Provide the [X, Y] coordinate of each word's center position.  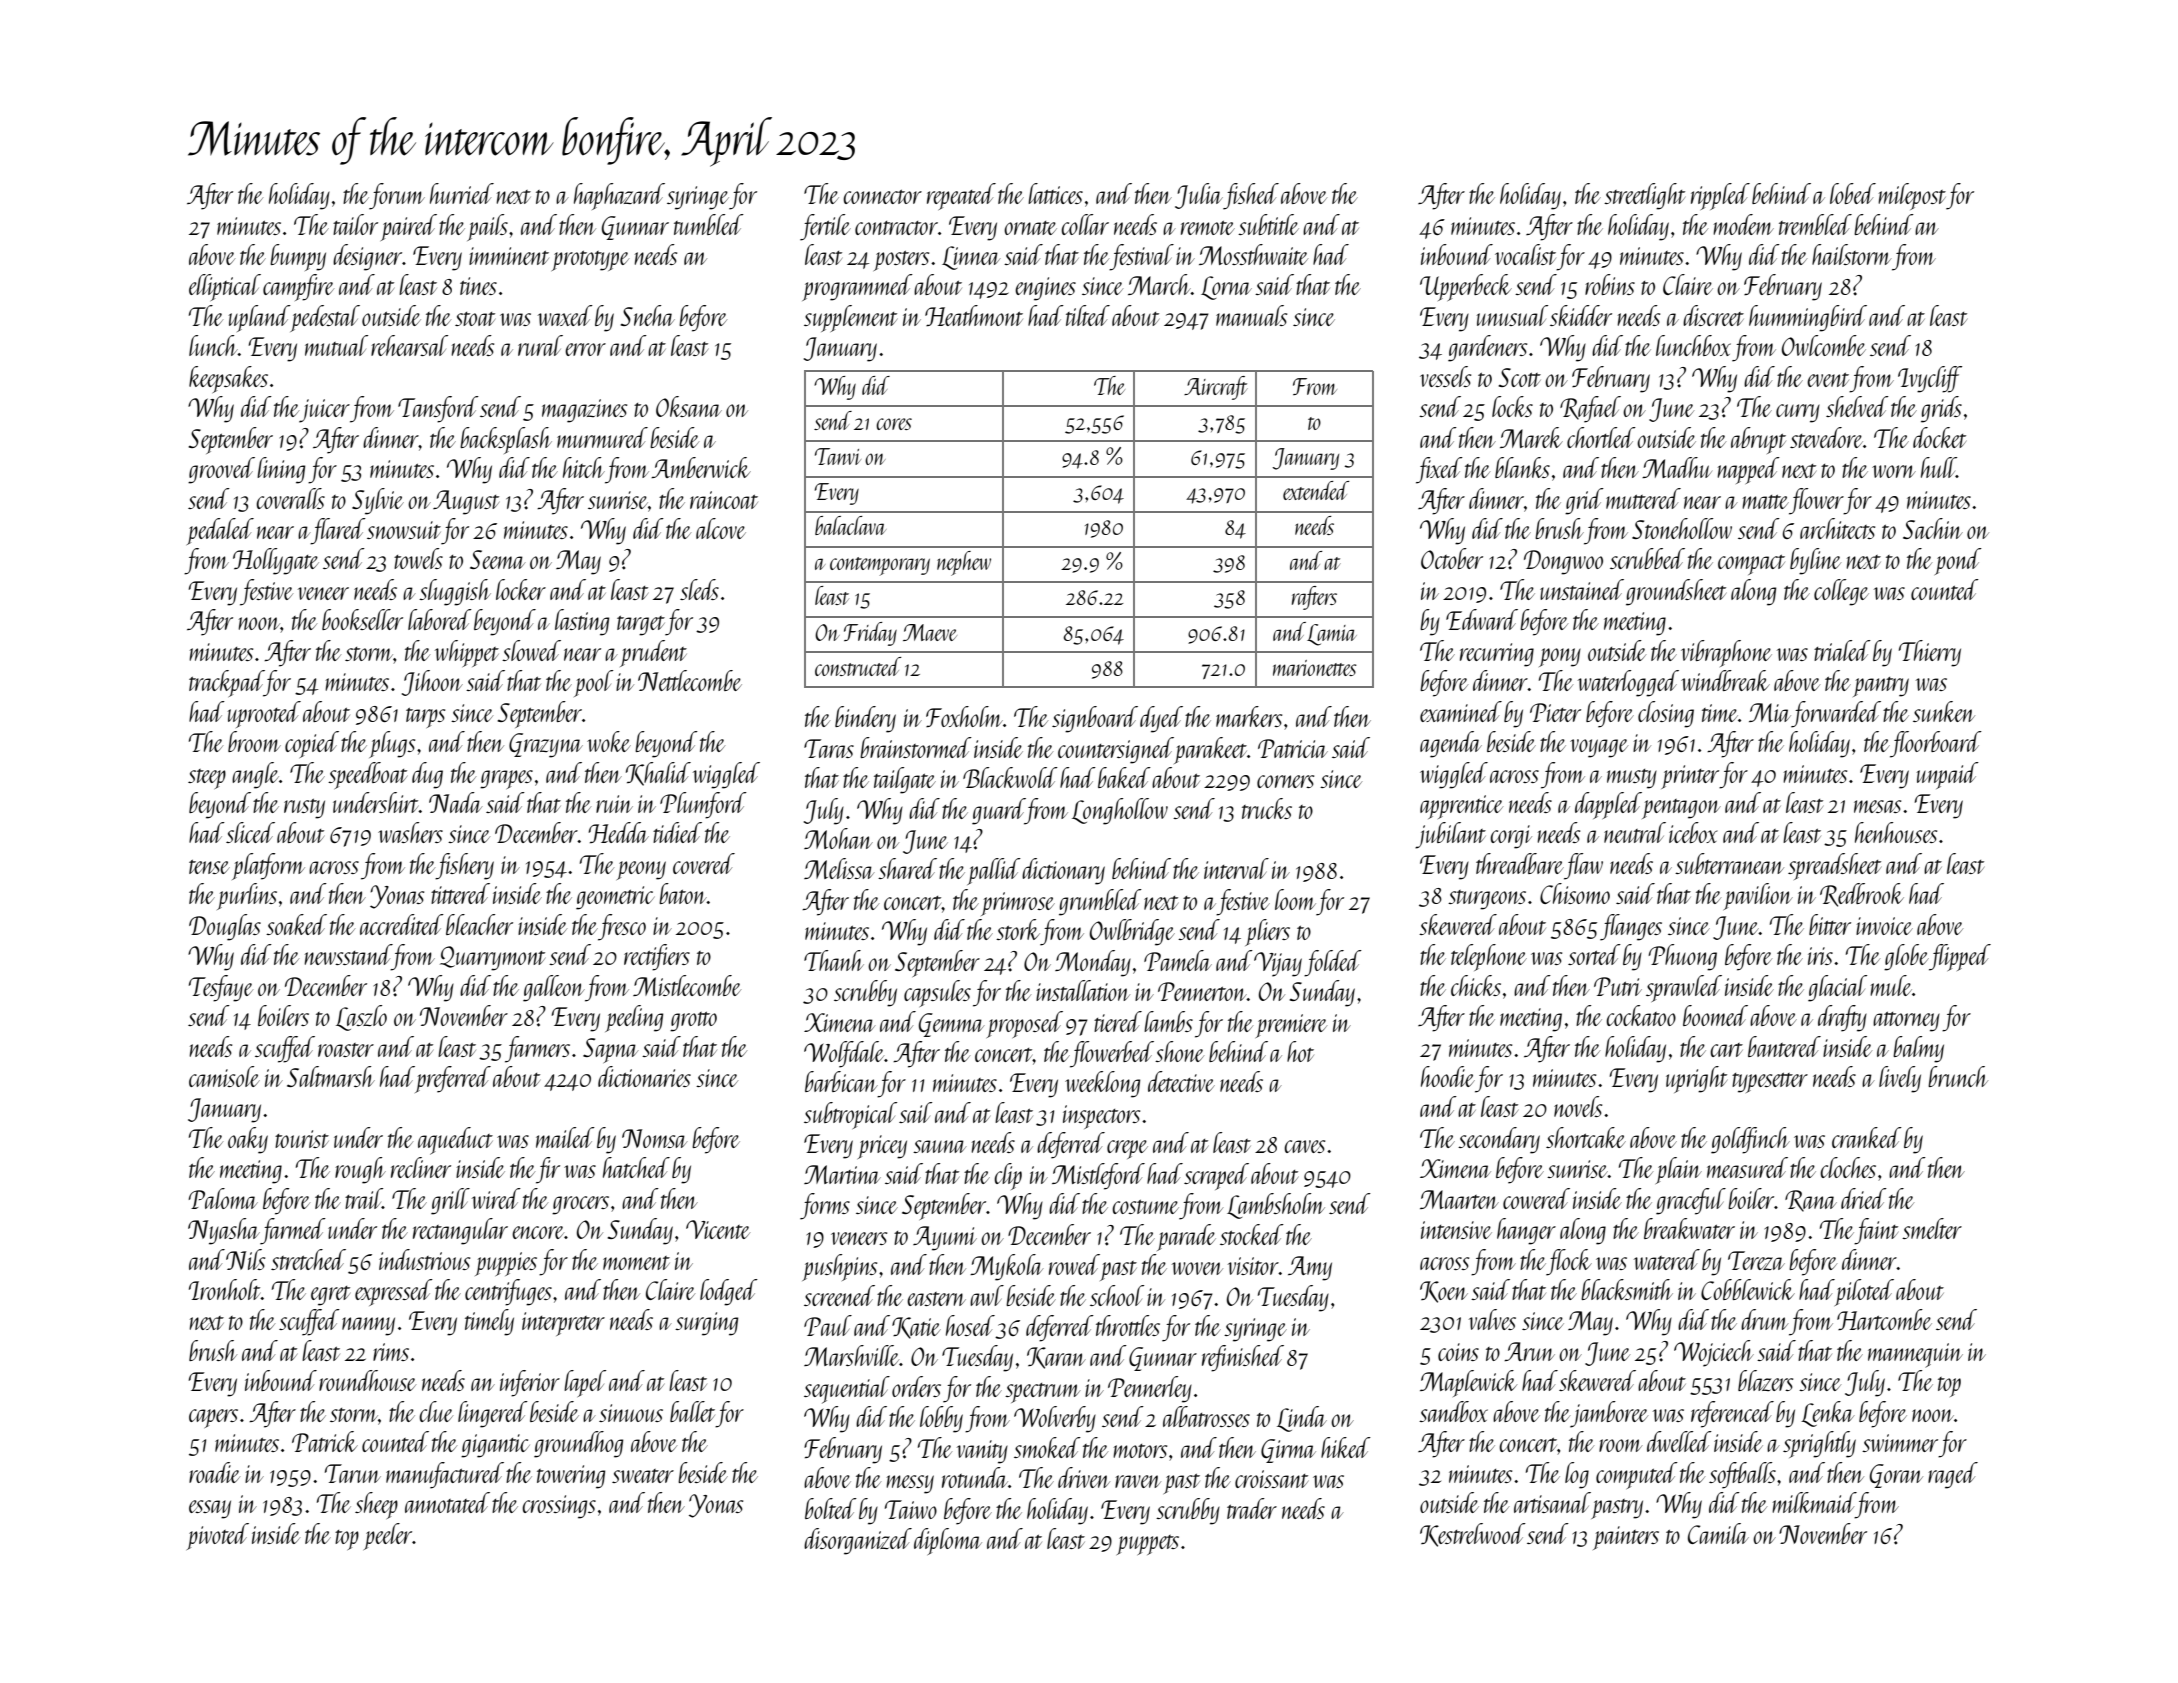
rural [540, 345]
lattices [1055, 193]
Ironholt [225, 1289]
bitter [1830, 924]
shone [1179, 1051]
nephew [964, 563]
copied [312, 744]
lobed [1853, 193]
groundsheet [1676, 592]
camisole [224, 1076]
